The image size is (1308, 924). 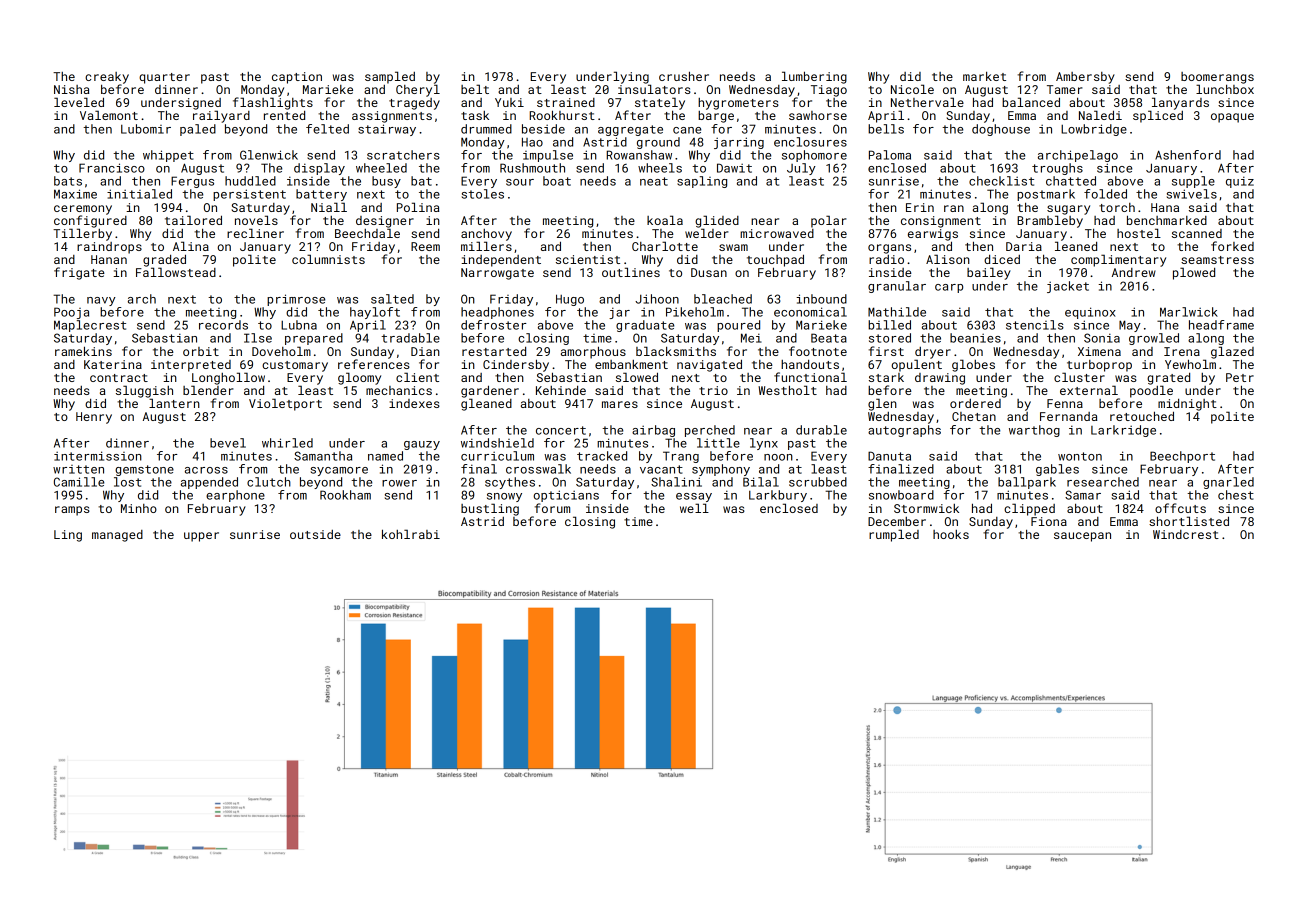 I want to click on Ambersby, so click(x=1085, y=78).
